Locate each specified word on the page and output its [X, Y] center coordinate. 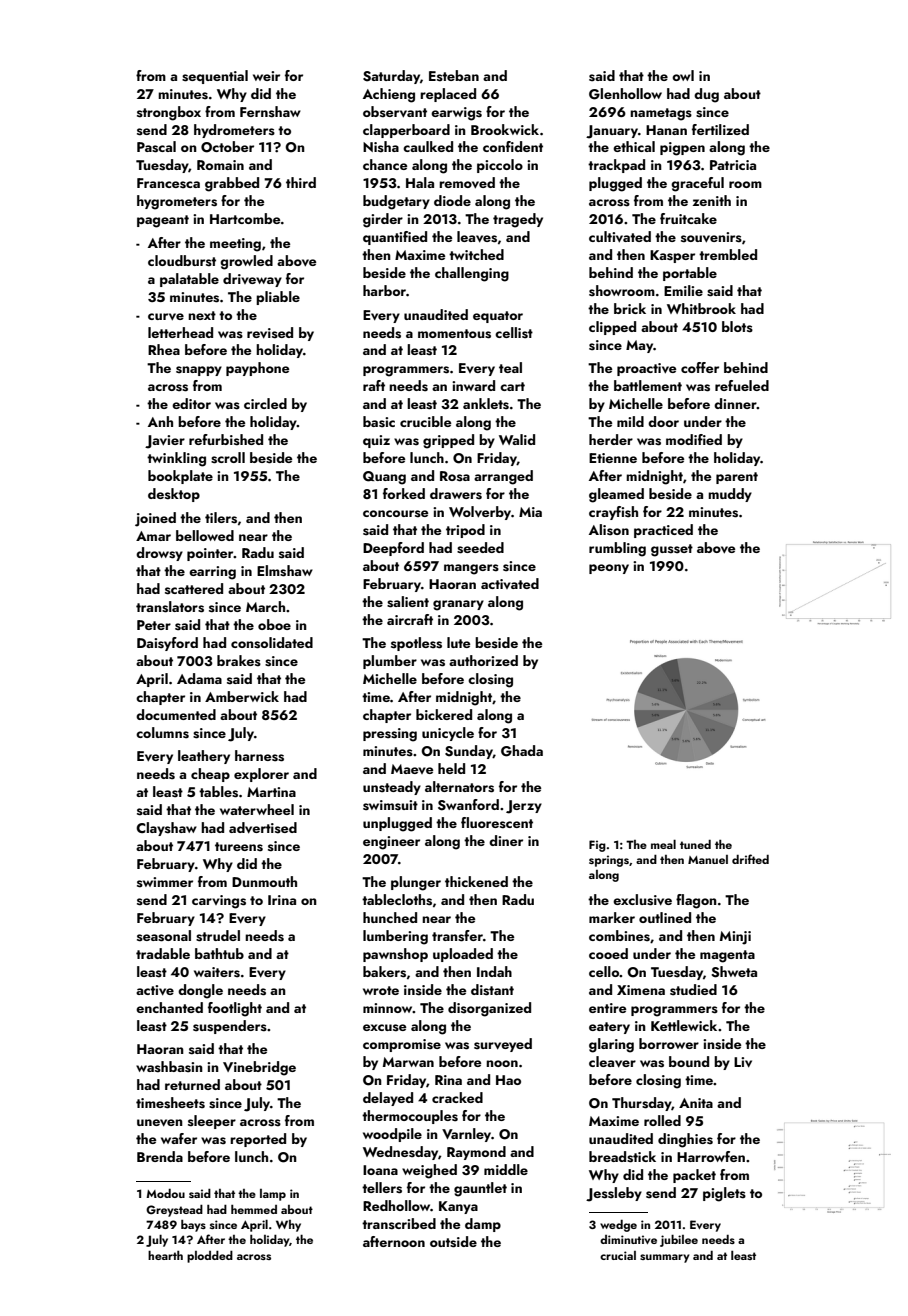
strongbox [169, 113]
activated [510, 583]
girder [383, 220]
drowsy [159, 554]
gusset [672, 550]
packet [694, 1176]
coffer [700, 367]
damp [483, 1225]
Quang [384, 478]
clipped [612, 328]
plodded [210, 1256]
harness [259, 756]
